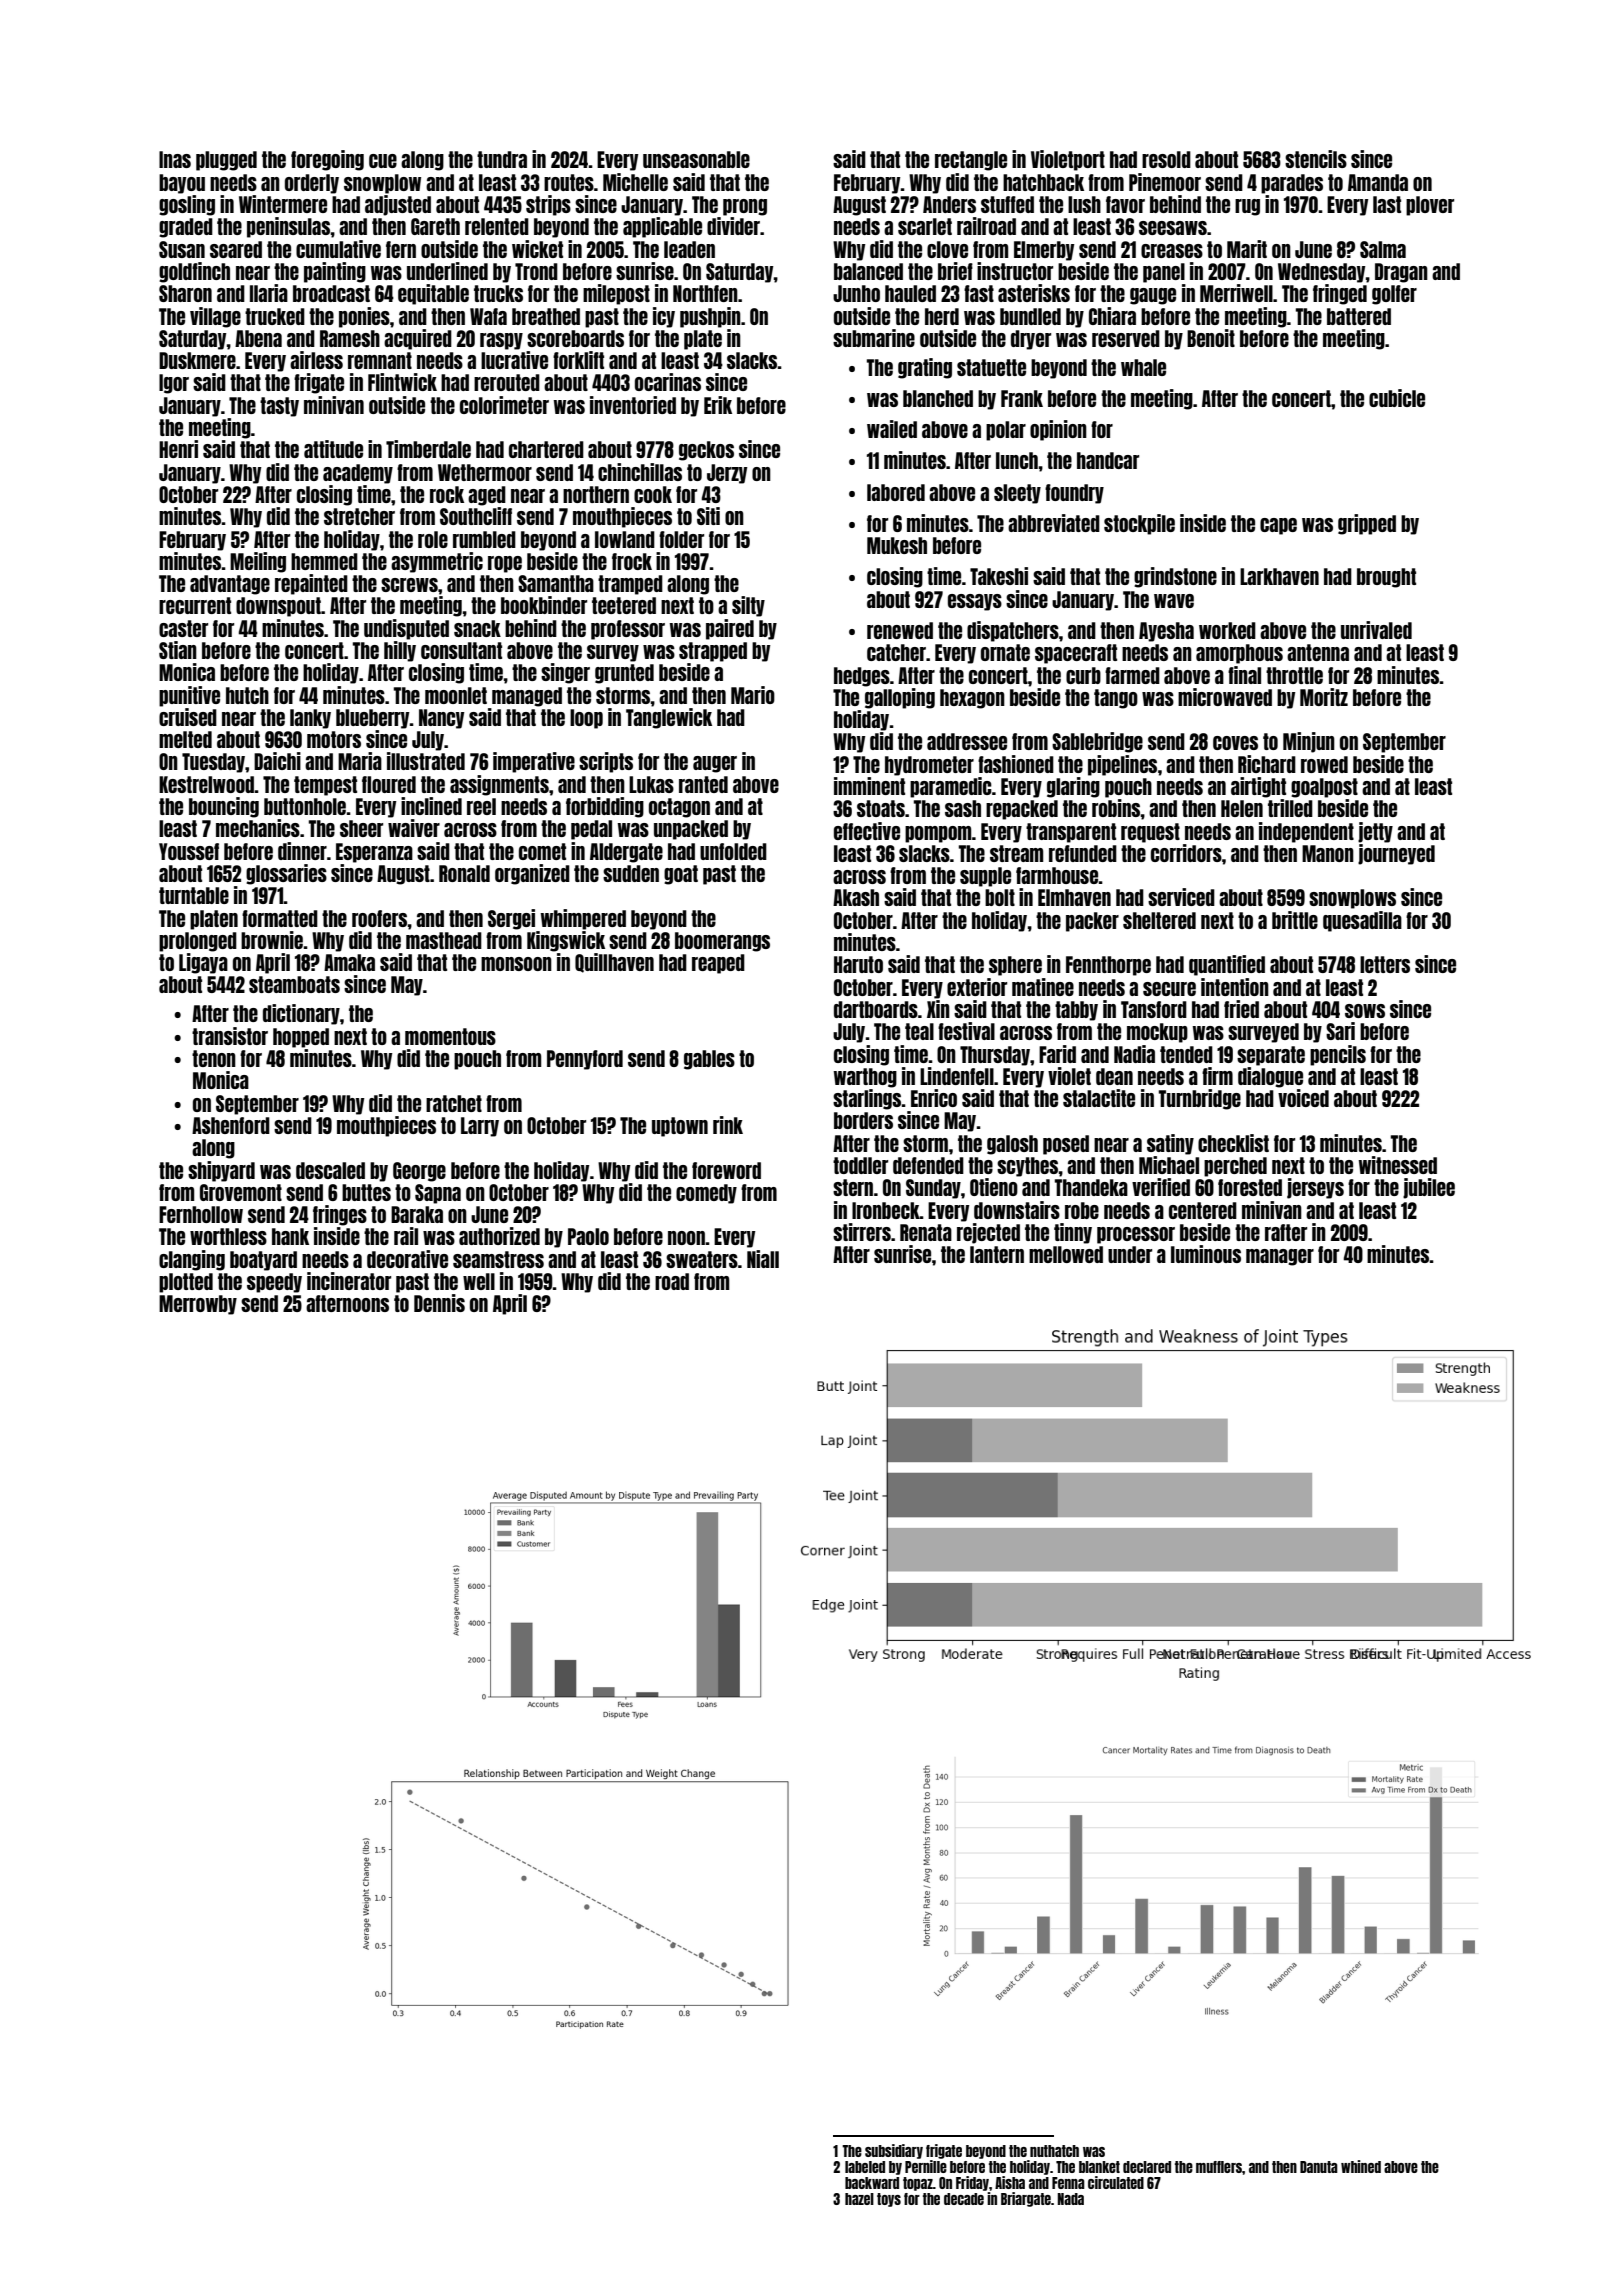 This screenshot has width=1620, height=2292. What do you see at coordinates (450, 1036) in the screenshot?
I see `momentous` at bounding box center [450, 1036].
